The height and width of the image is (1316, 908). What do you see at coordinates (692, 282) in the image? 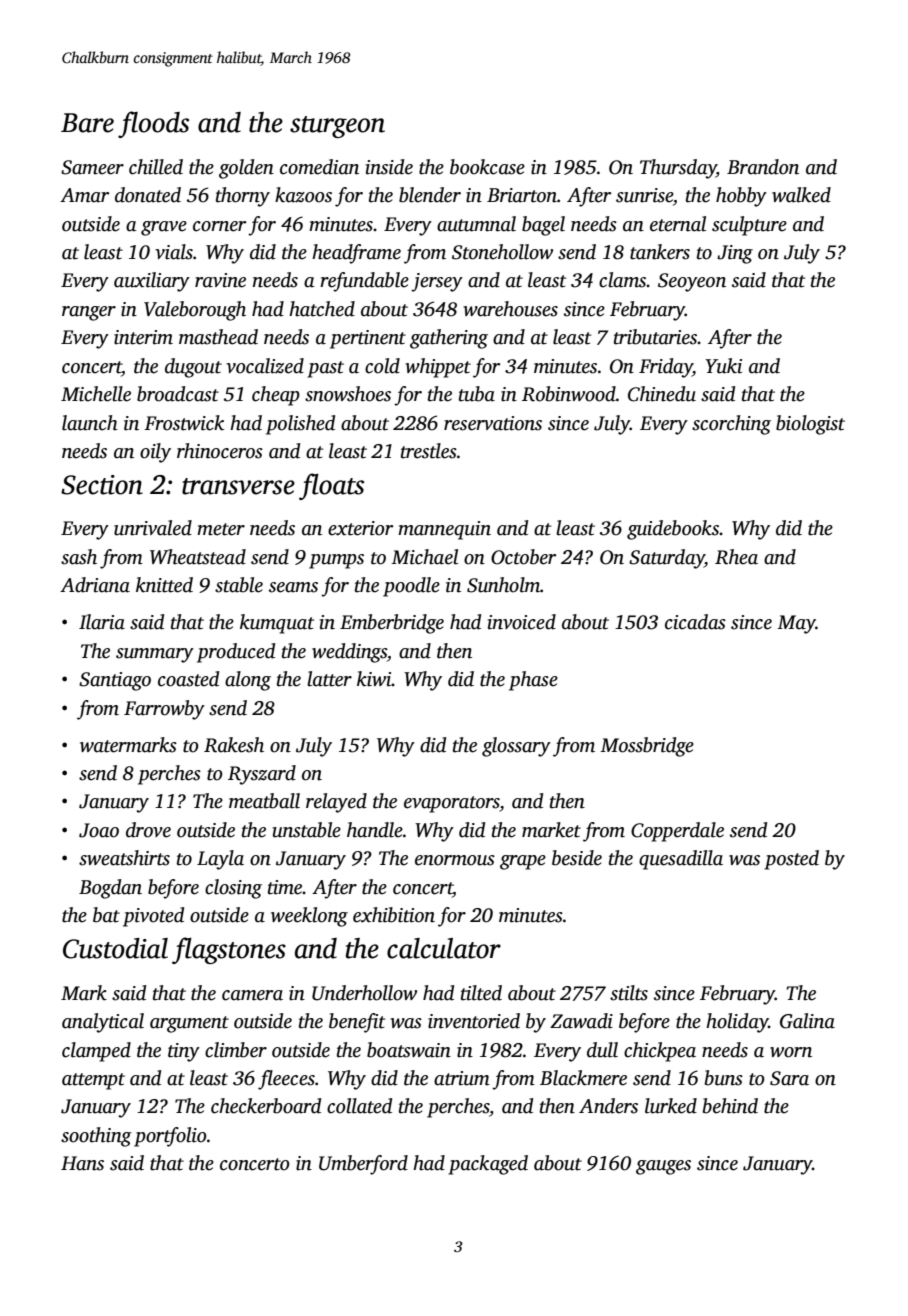
I see `Seoyeon` at bounding box center [692, 282].
